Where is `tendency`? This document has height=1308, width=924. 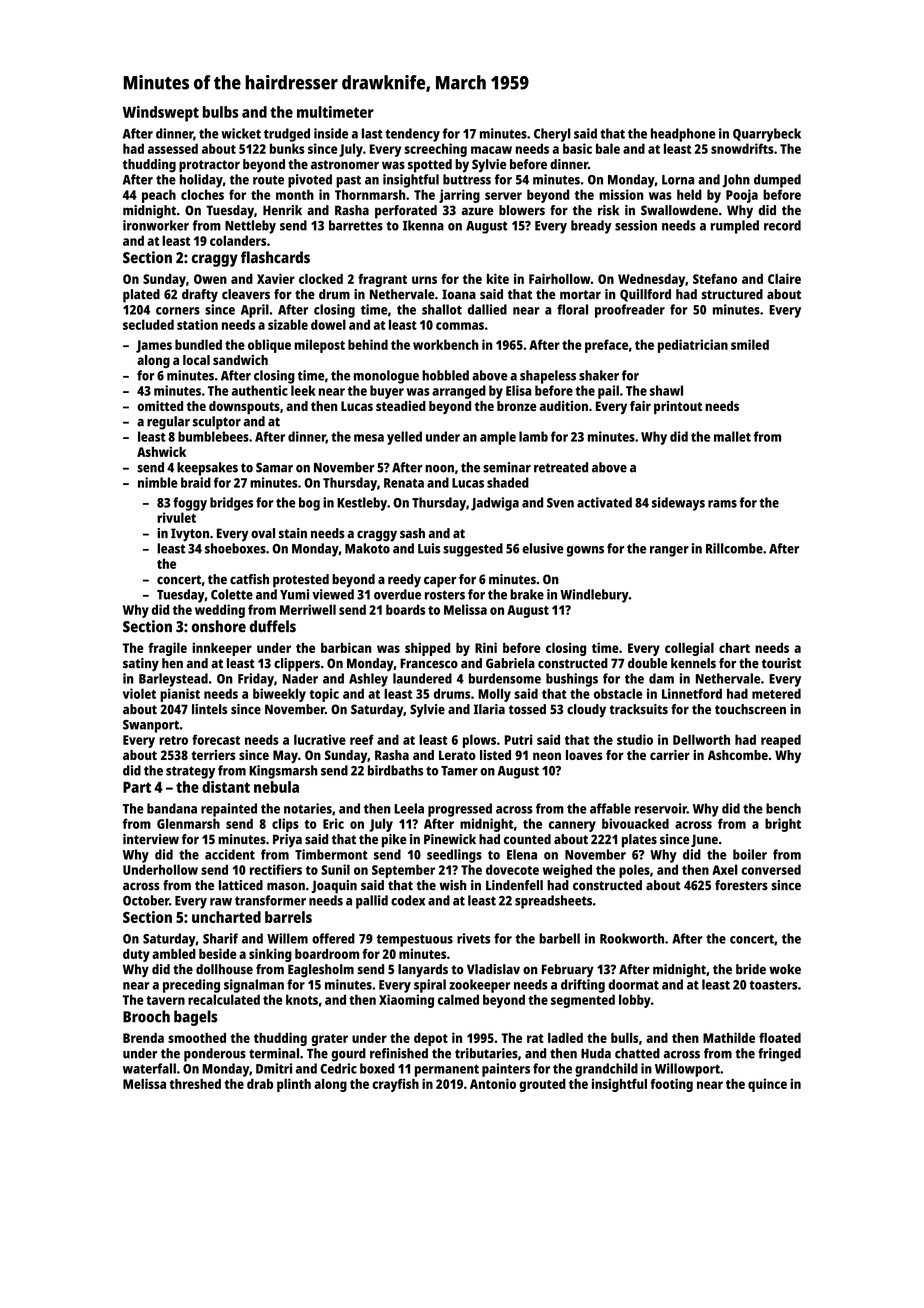
tendency is located at coordinates (412, 135).
